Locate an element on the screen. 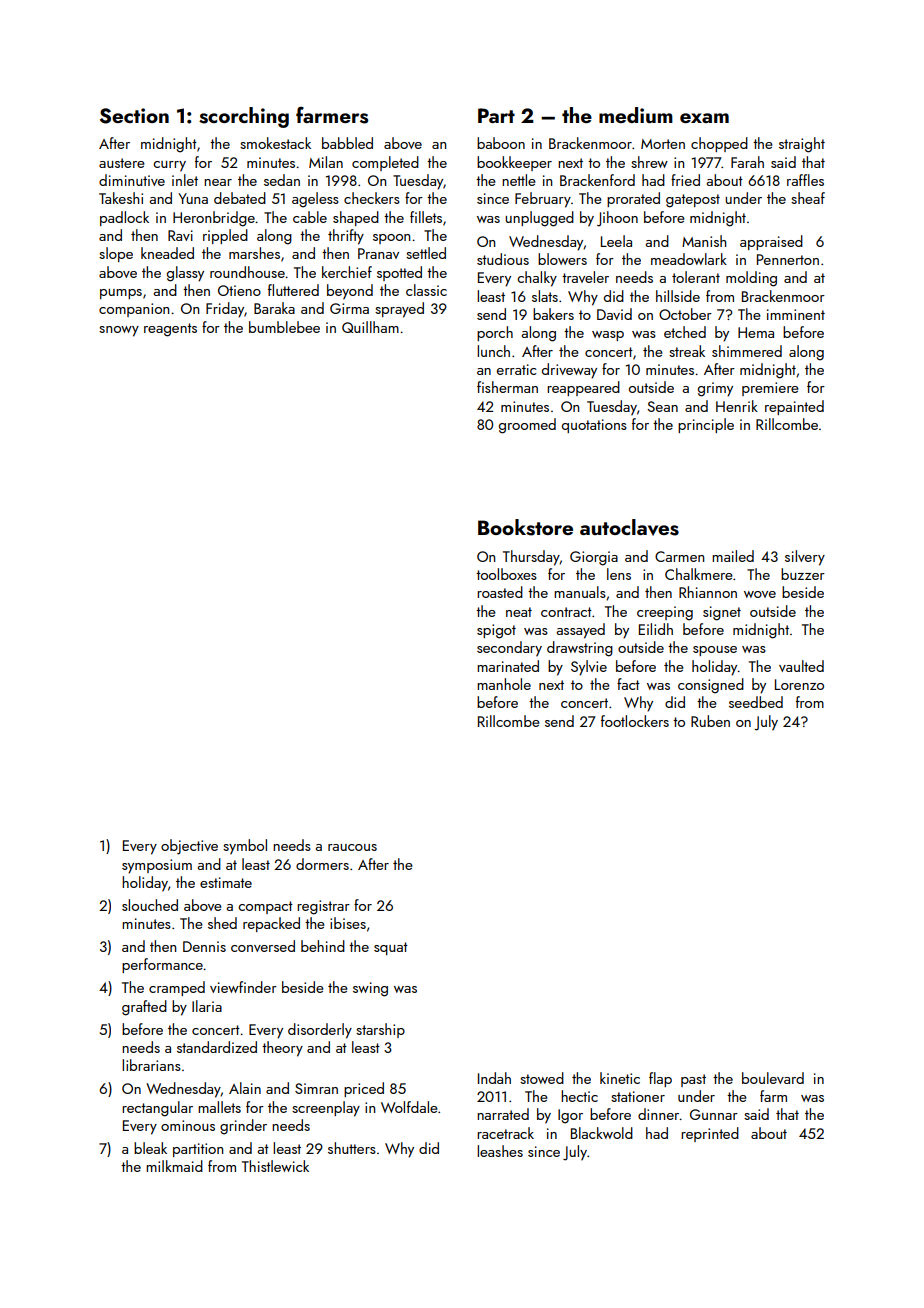 The height and width of the screenshot is (1308, 924). leashes is located at coordinates (500, 1151).
